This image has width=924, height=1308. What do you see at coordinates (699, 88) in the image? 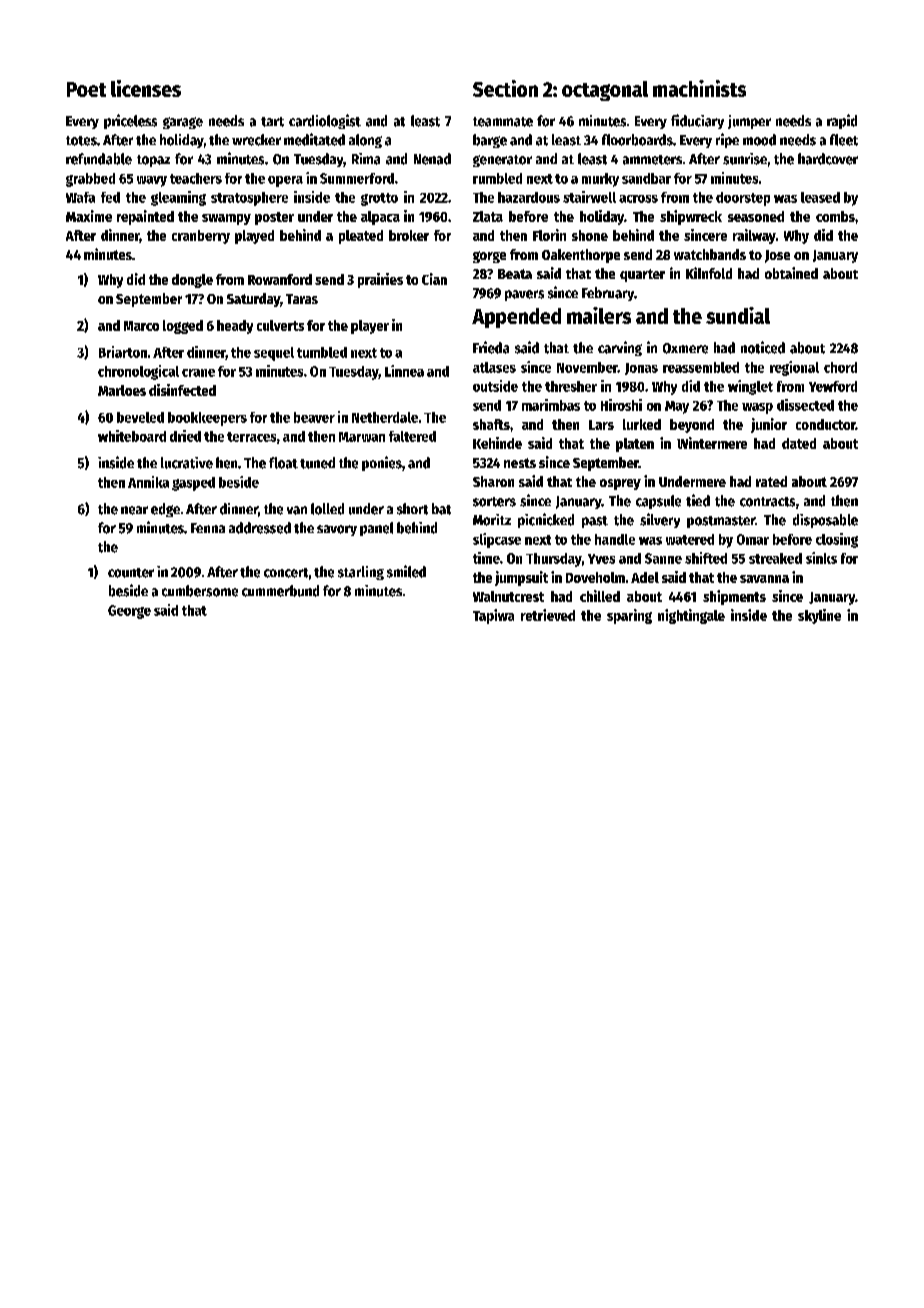
I see `machinists` at bounding box center [699, 88].
